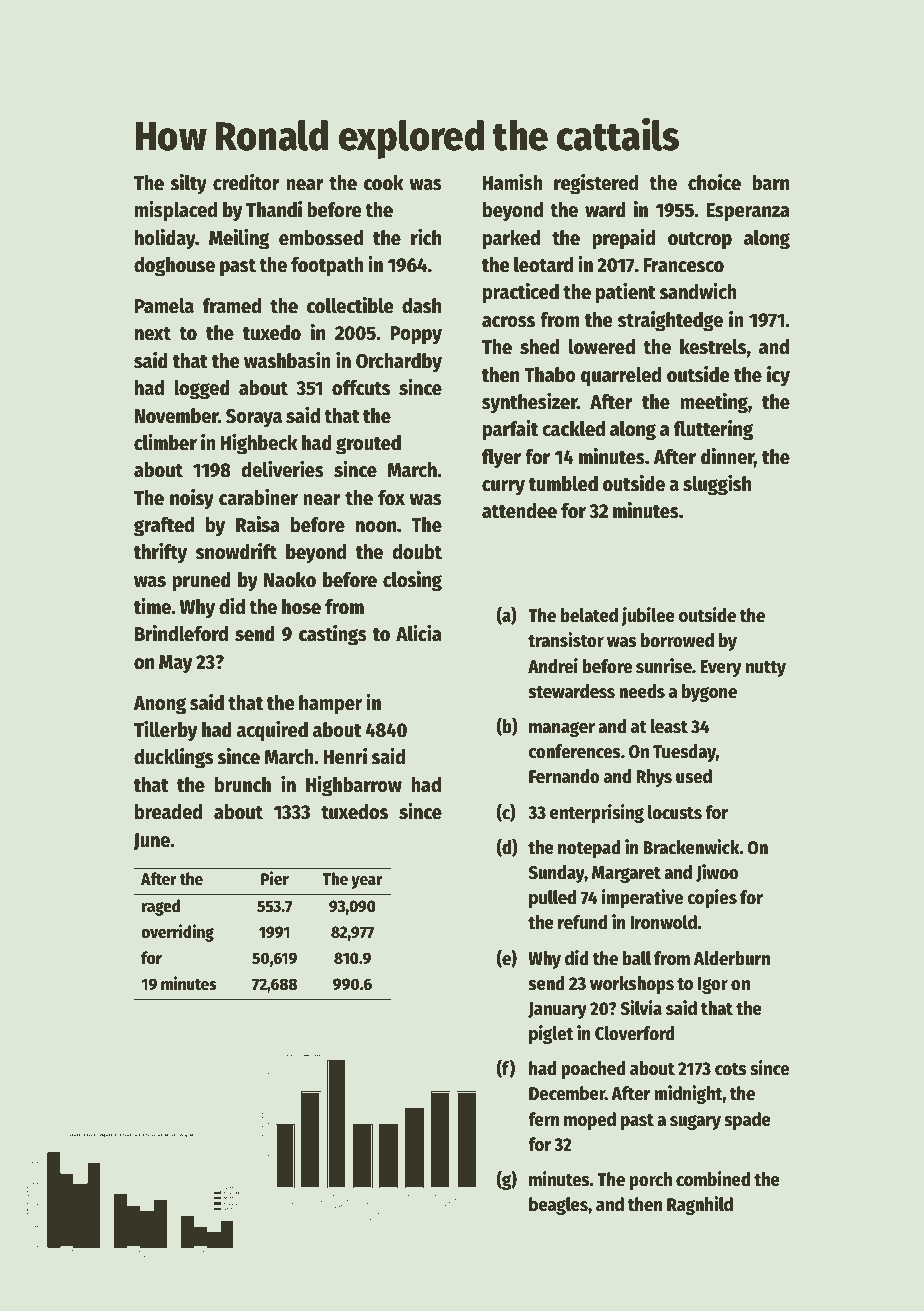  I want to click on Brindleford, so click(181, 633).
